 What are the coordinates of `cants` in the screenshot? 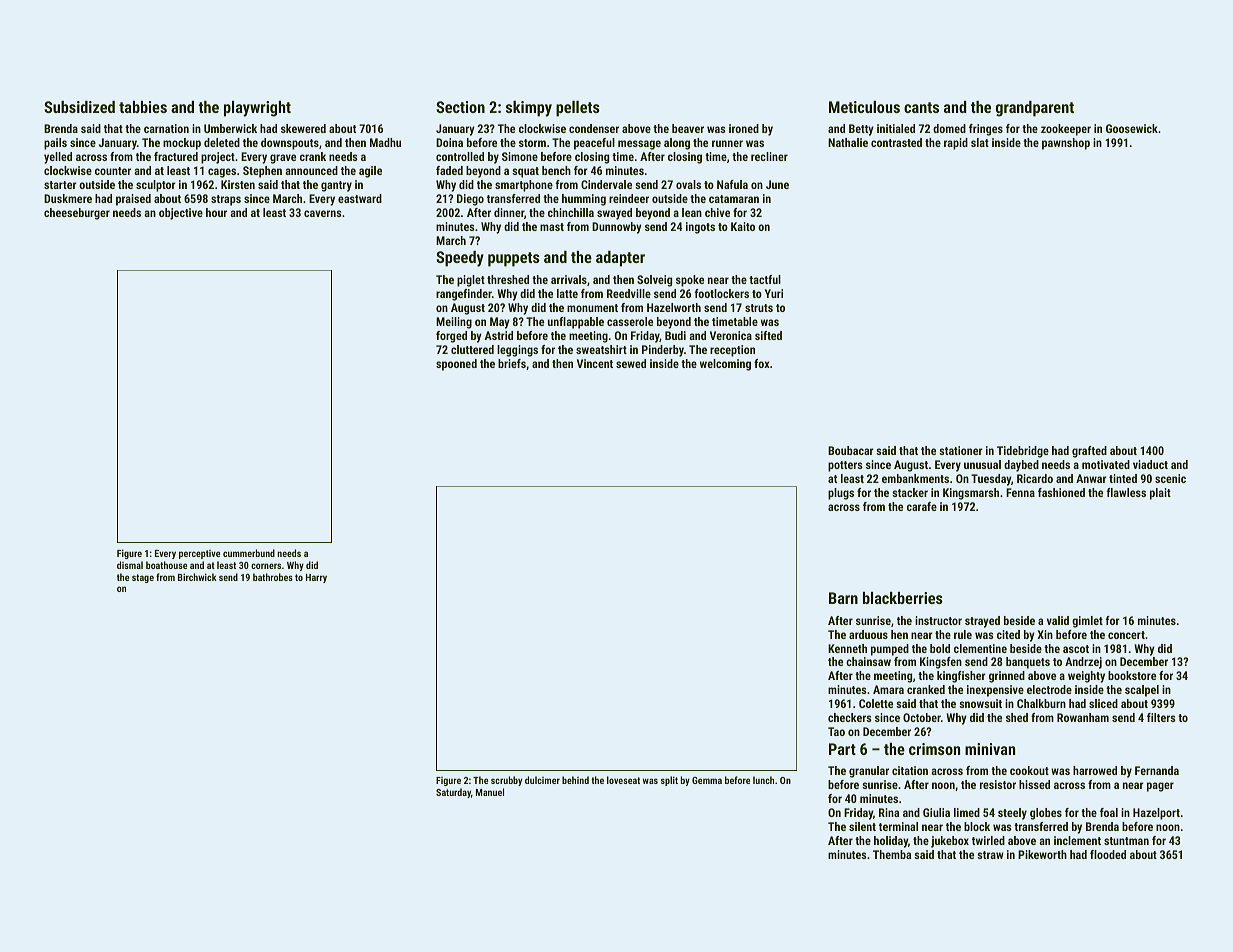 It's located at (921, 107).
